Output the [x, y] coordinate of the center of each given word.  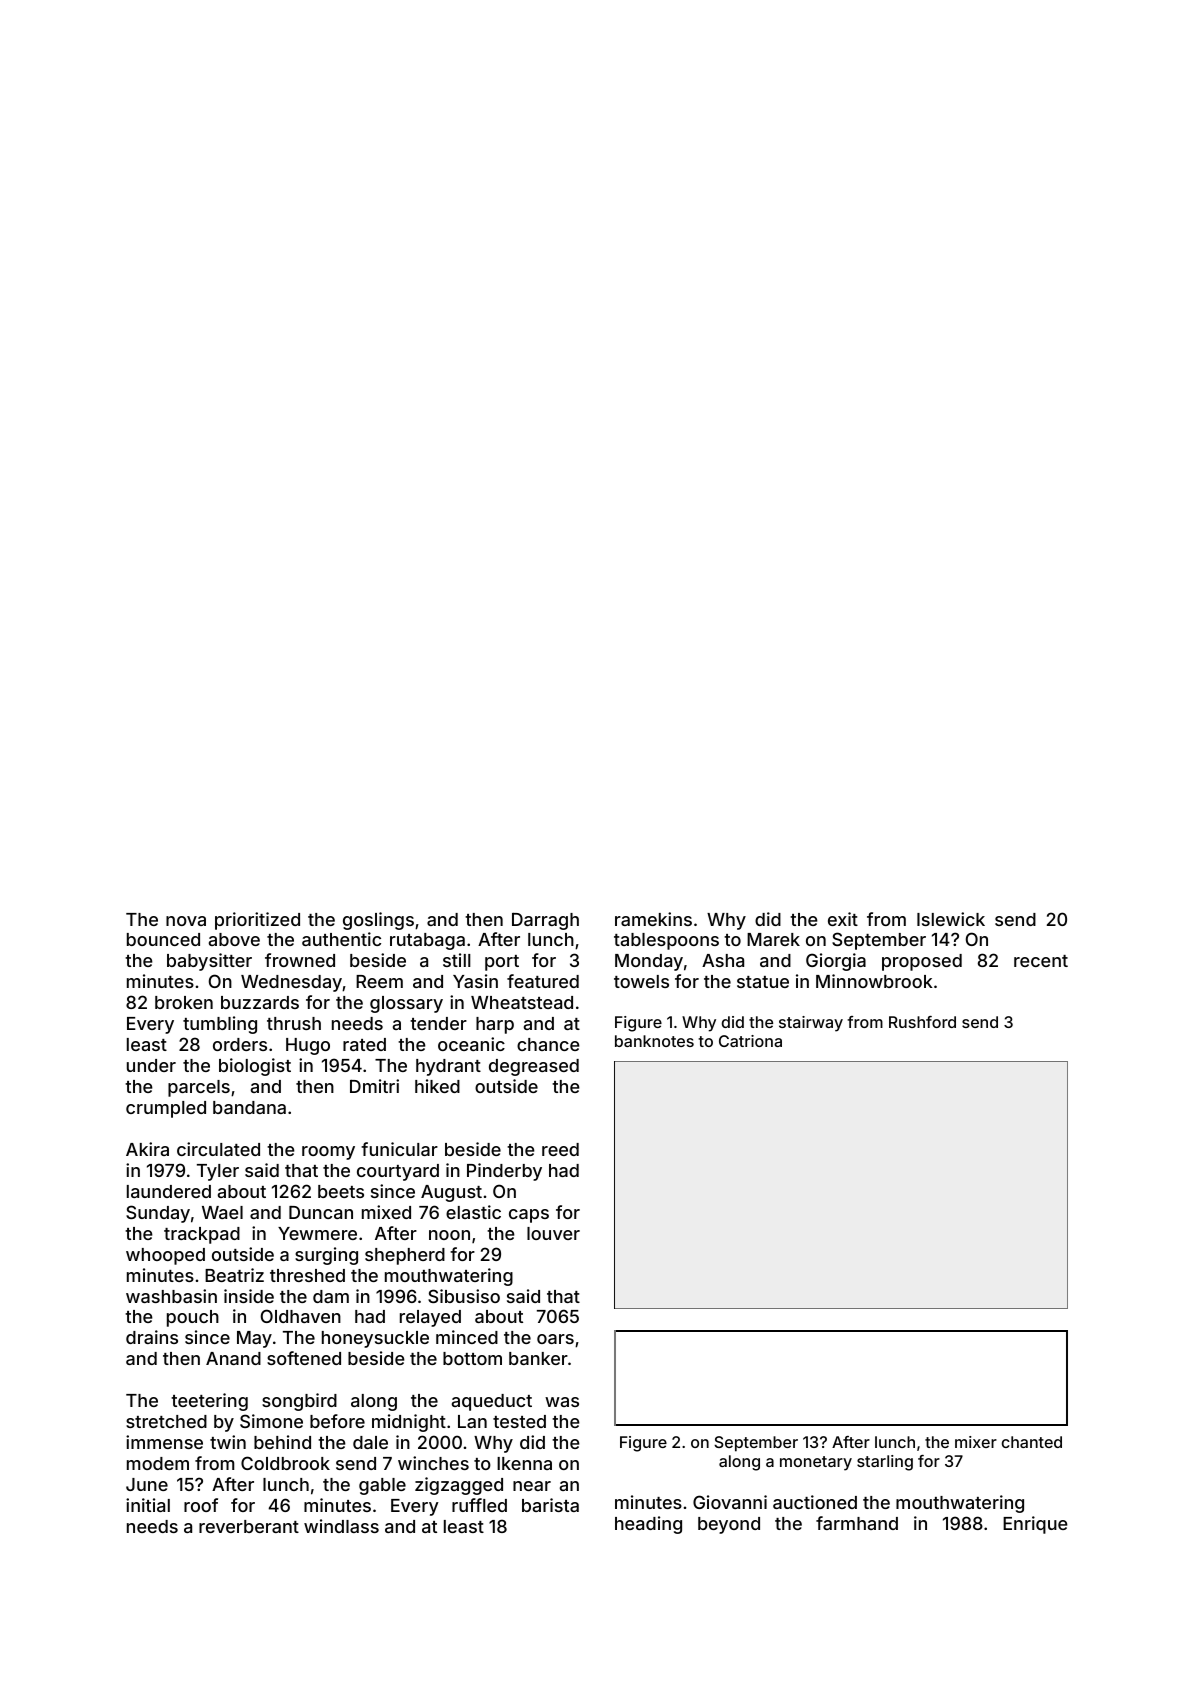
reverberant [249, 1526]
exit [843, 919]
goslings [378, 921]
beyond [729, 1525]
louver [553, 1233]
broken [184, 1002]
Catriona [750, 1041]
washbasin [171, 1296]
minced [467, 1337]
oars [555, 1339]
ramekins [653, 919]
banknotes [654, 1041]
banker [538, 1358]
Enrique [1035, 1525]
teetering [209, 1402]
